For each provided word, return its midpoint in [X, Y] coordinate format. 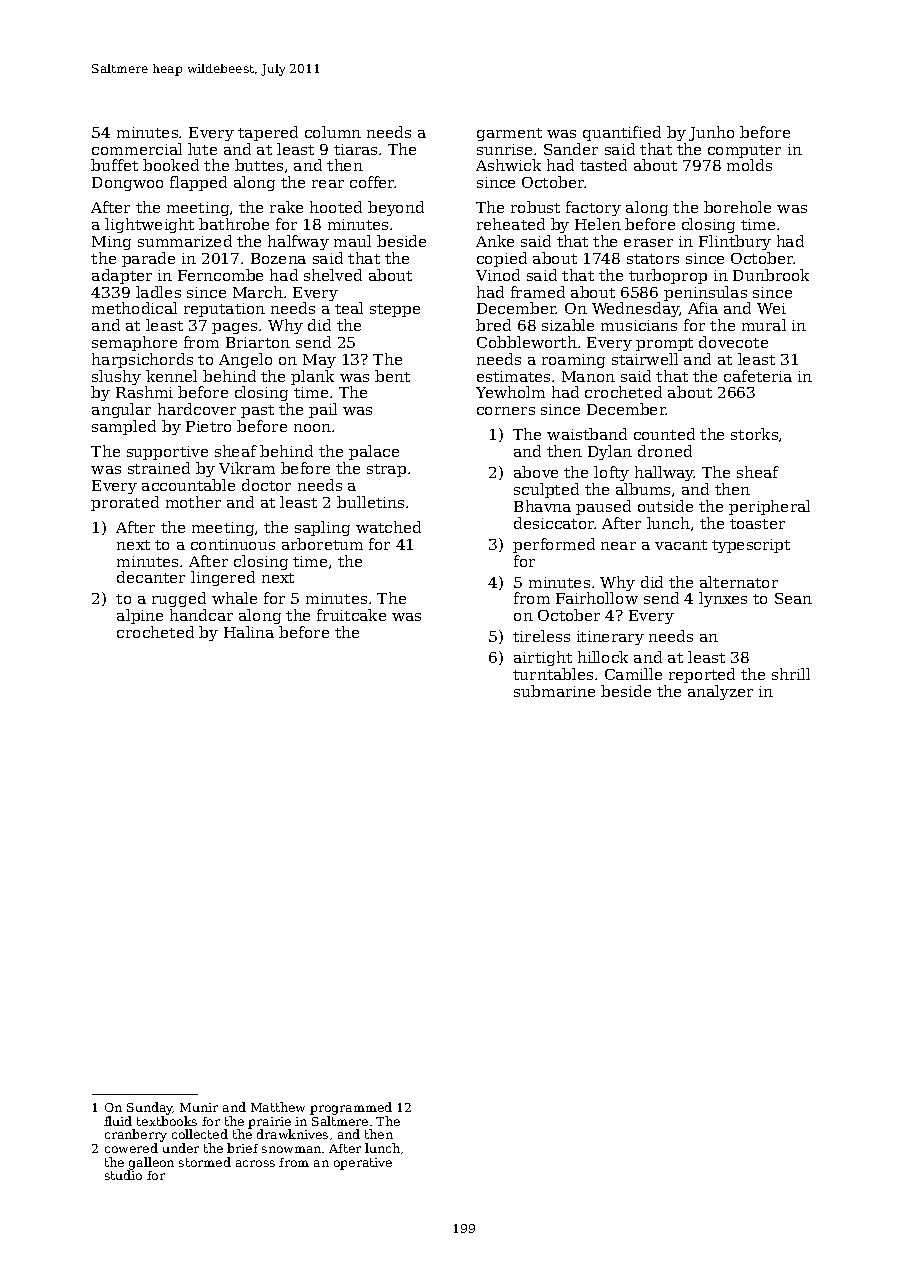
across [255, 1163]
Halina [249, 632]
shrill [791, 674]
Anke [495, 241]
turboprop [668, 276]
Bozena [278, 258]
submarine [554, 691]
